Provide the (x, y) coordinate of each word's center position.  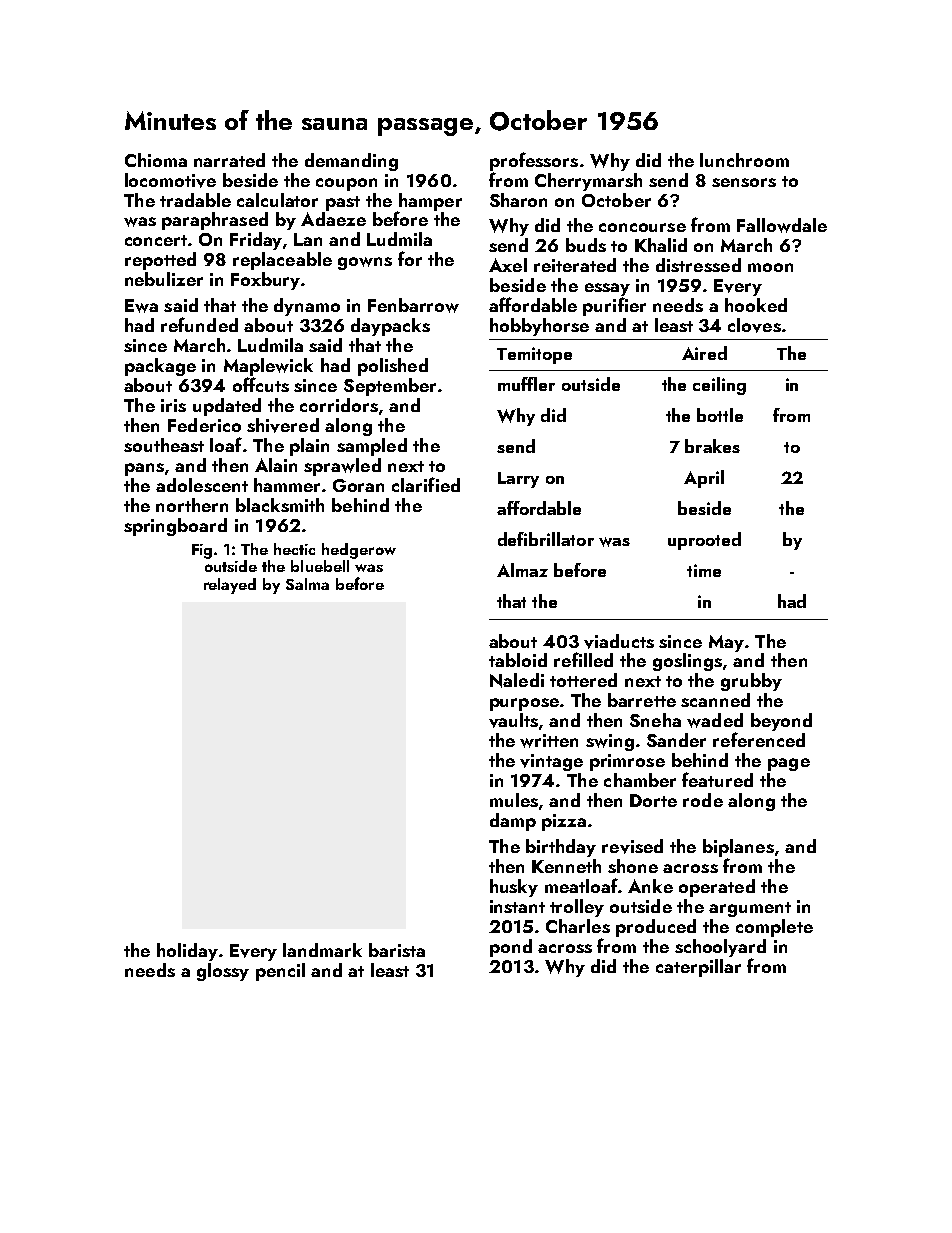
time (704, 570)
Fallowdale (782, 225)
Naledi (517, 680)
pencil (280, 972)
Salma (307, 584)
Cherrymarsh (588, 182)
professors (534, 161)
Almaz (522, 570)
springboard (175, 527)
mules (514, 800)
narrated (229, 160)
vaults (513, 720)
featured (717, 779)
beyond (781, 722)
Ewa (141, 306)
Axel (508, 265)
